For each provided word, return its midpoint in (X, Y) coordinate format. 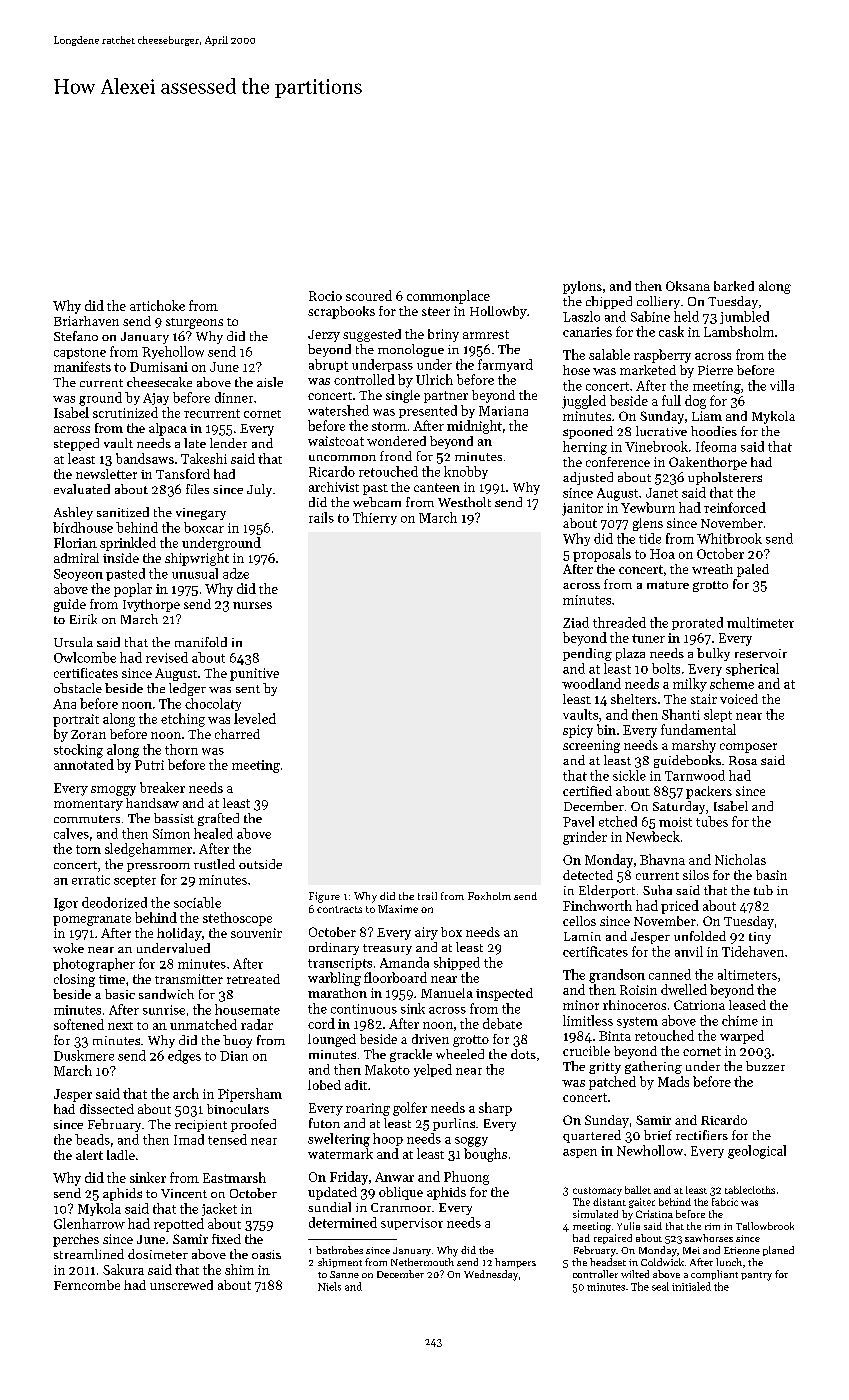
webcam (377, 502)
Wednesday (491, 1275)
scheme (732, 683)
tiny (760, 938)
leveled (255, 718)
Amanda (404, 962)
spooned (588, 432)
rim (712, 1226)
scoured (369, 295)
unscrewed (181, 1285)
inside (121, 558)
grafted (218, 819)
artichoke (157, 305)
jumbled (744, 317)
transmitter (189, 979)
